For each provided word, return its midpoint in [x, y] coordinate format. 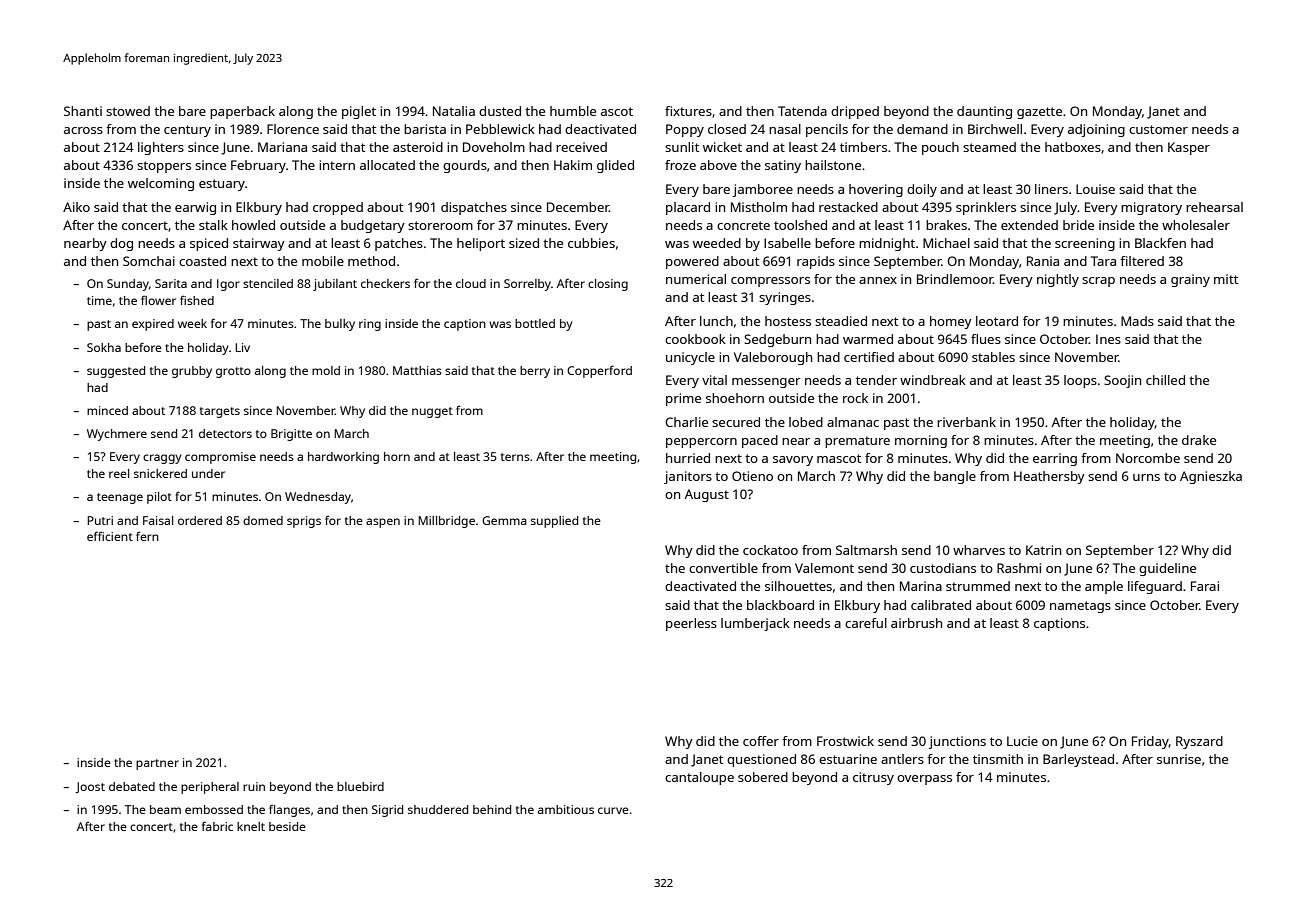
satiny [783, 166]
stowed [128, 111]
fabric [217, 826]
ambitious [566, 809]
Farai [1205, 586]
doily [922, 190]
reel [119, 473]
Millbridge [446, 522]
